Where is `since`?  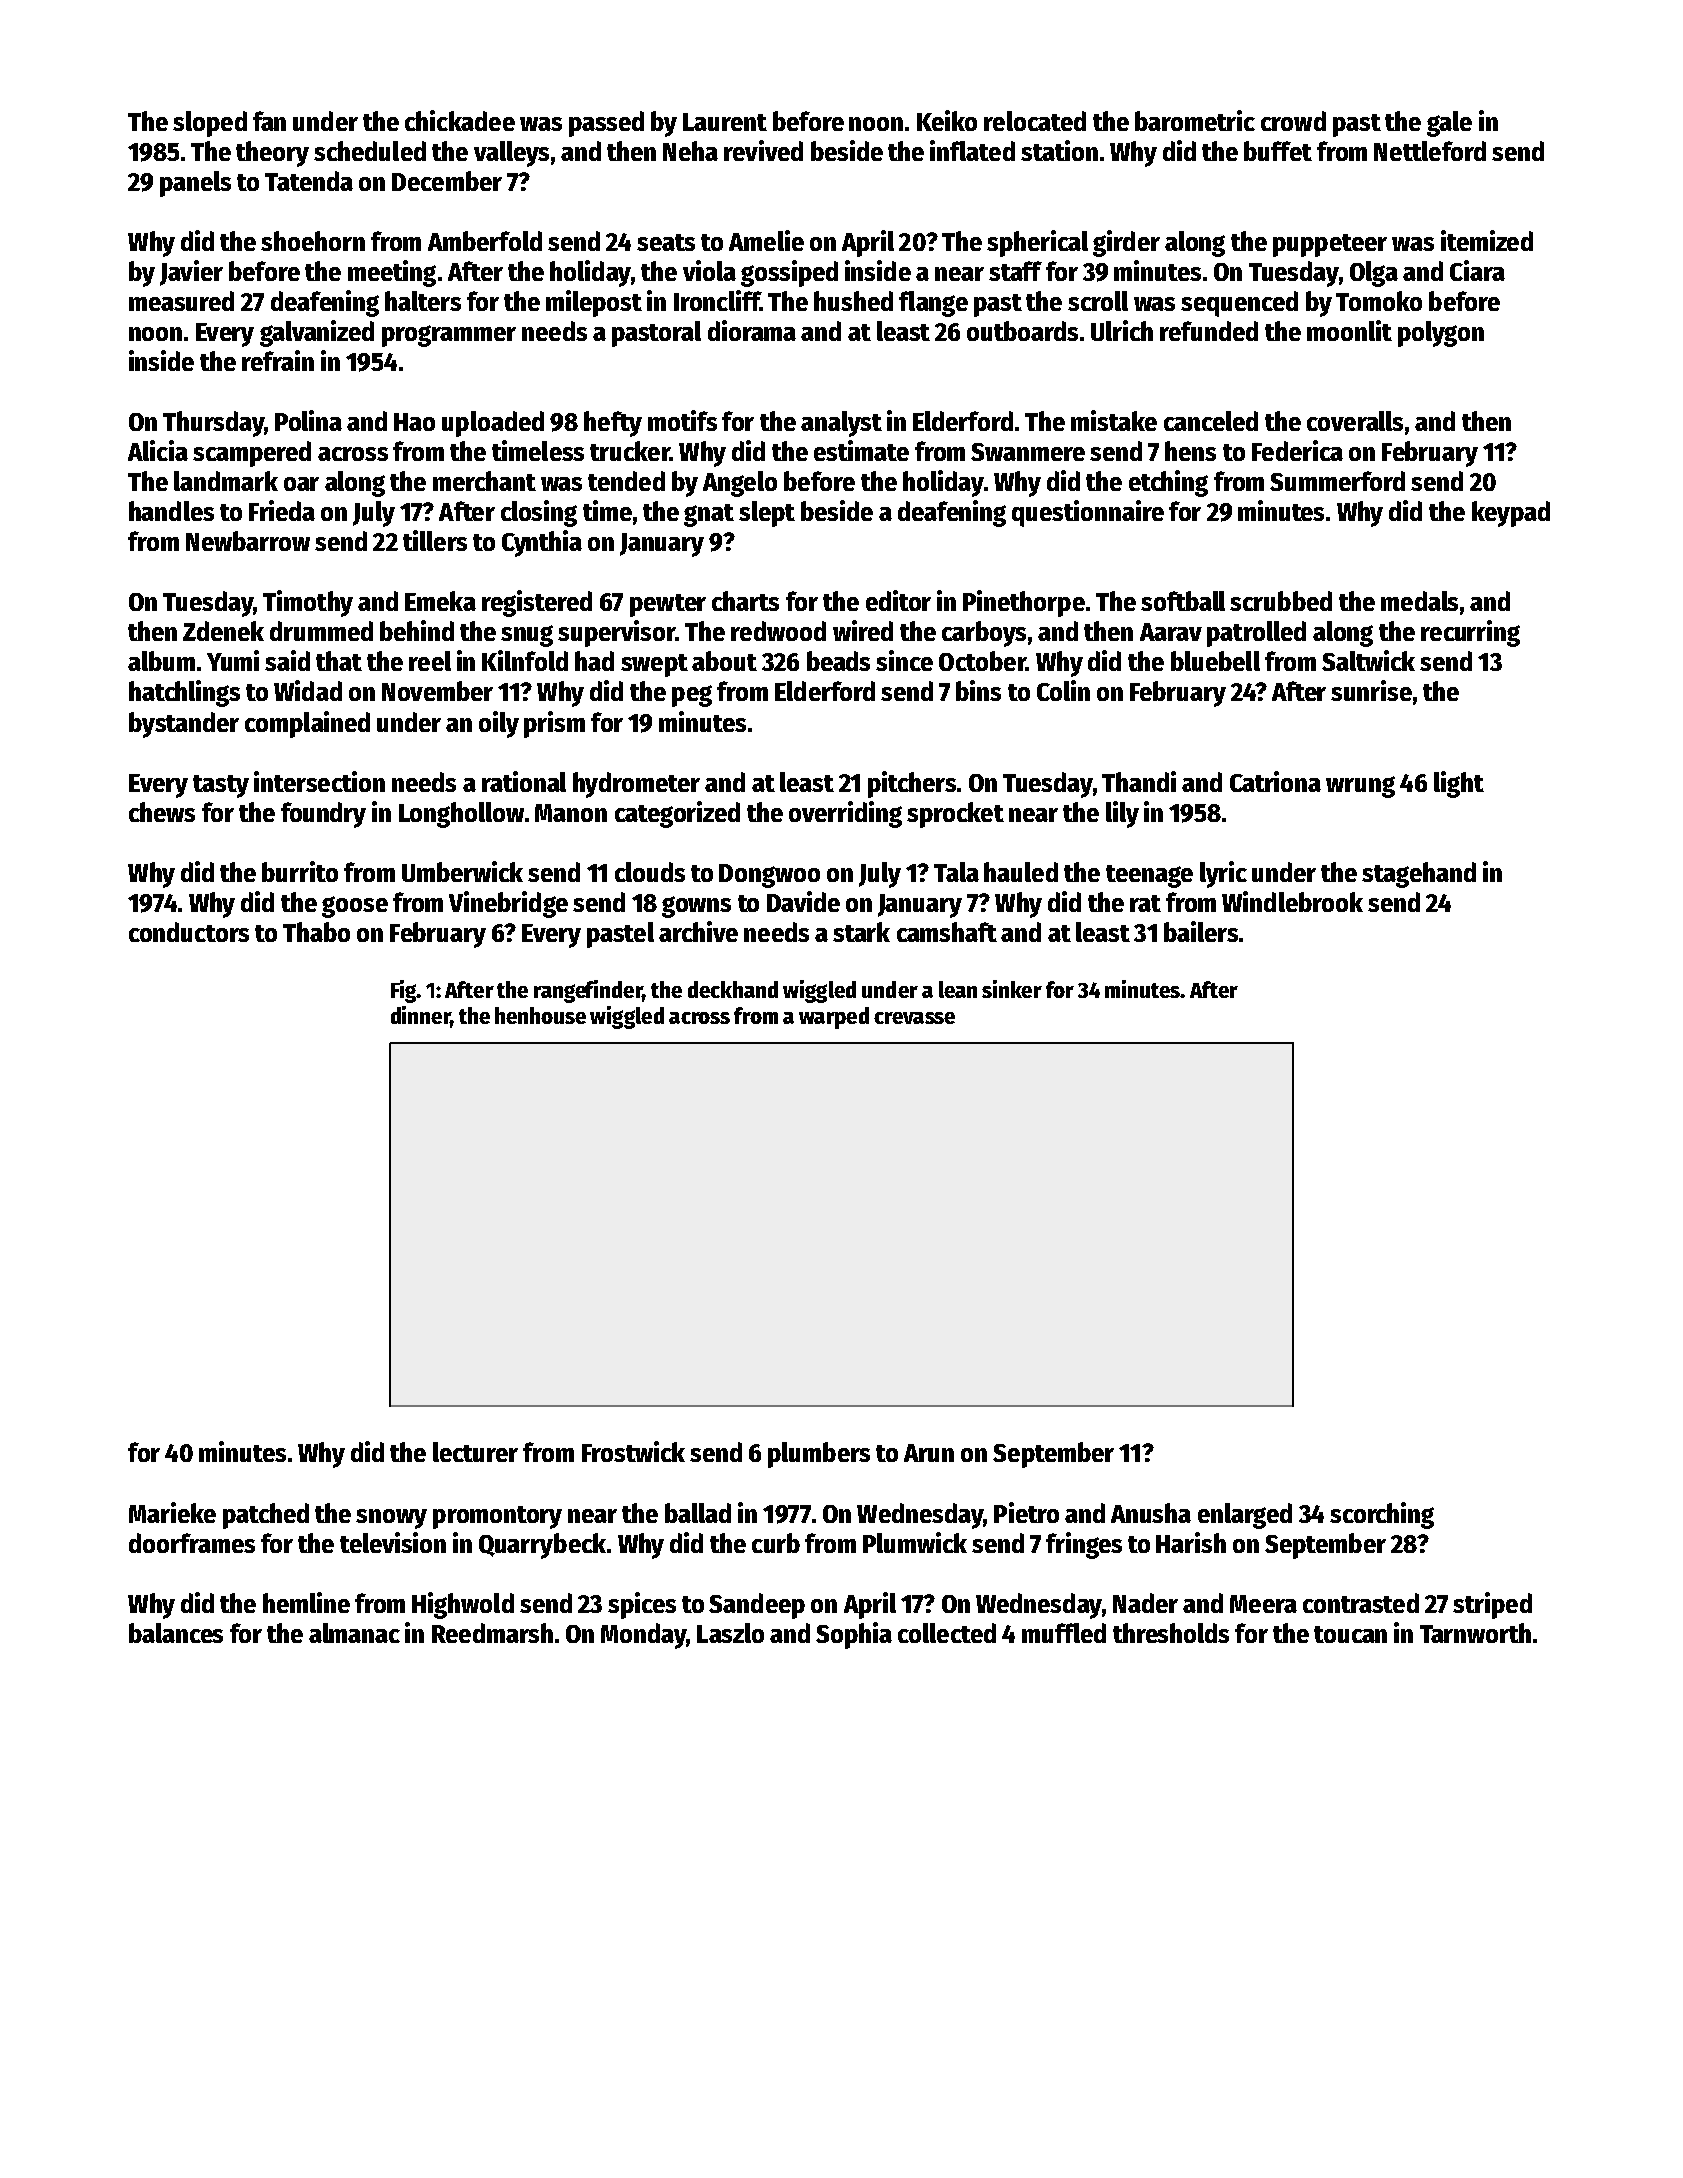 since is located at coordinates (904, 660).
